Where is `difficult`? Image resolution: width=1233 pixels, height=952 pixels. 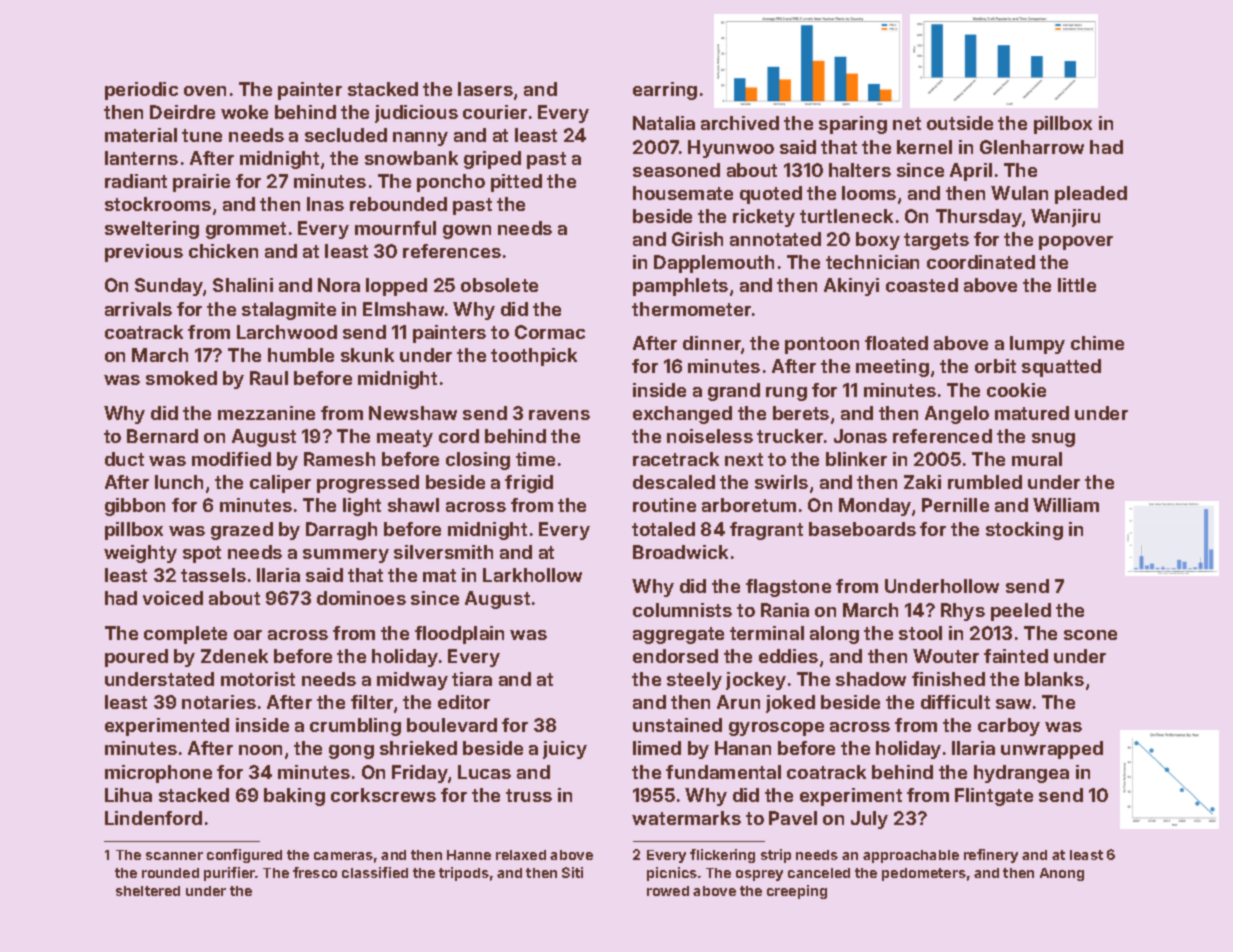 difficult is located at coordinates (955, 702).
